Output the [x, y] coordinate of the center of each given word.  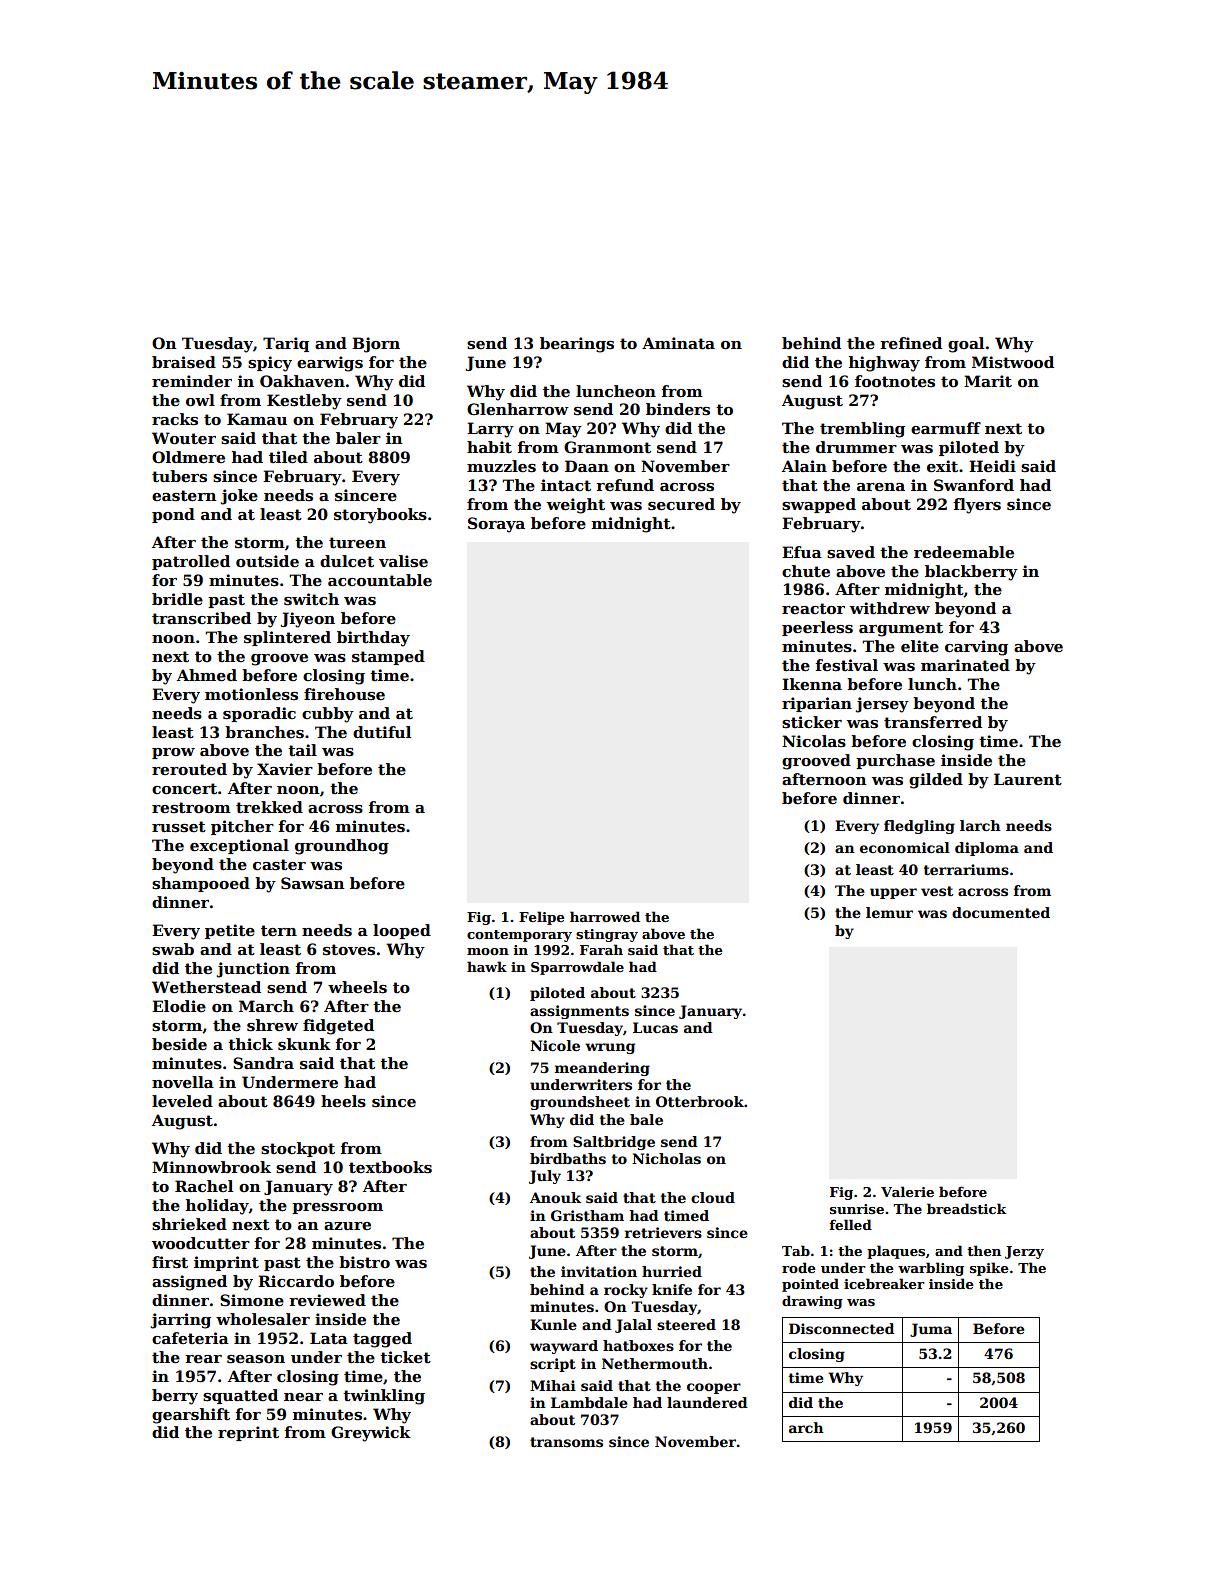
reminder [192, 381]
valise [403, 561]
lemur [889, 912]
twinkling [384, 1397]
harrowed [605, 916]
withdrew [890, 608]
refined [911, 343]
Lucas [655, 1027]
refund [625, 485]
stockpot [298, 1149]
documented [1001, 912]
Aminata [678, 343]
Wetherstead [206, 987]
